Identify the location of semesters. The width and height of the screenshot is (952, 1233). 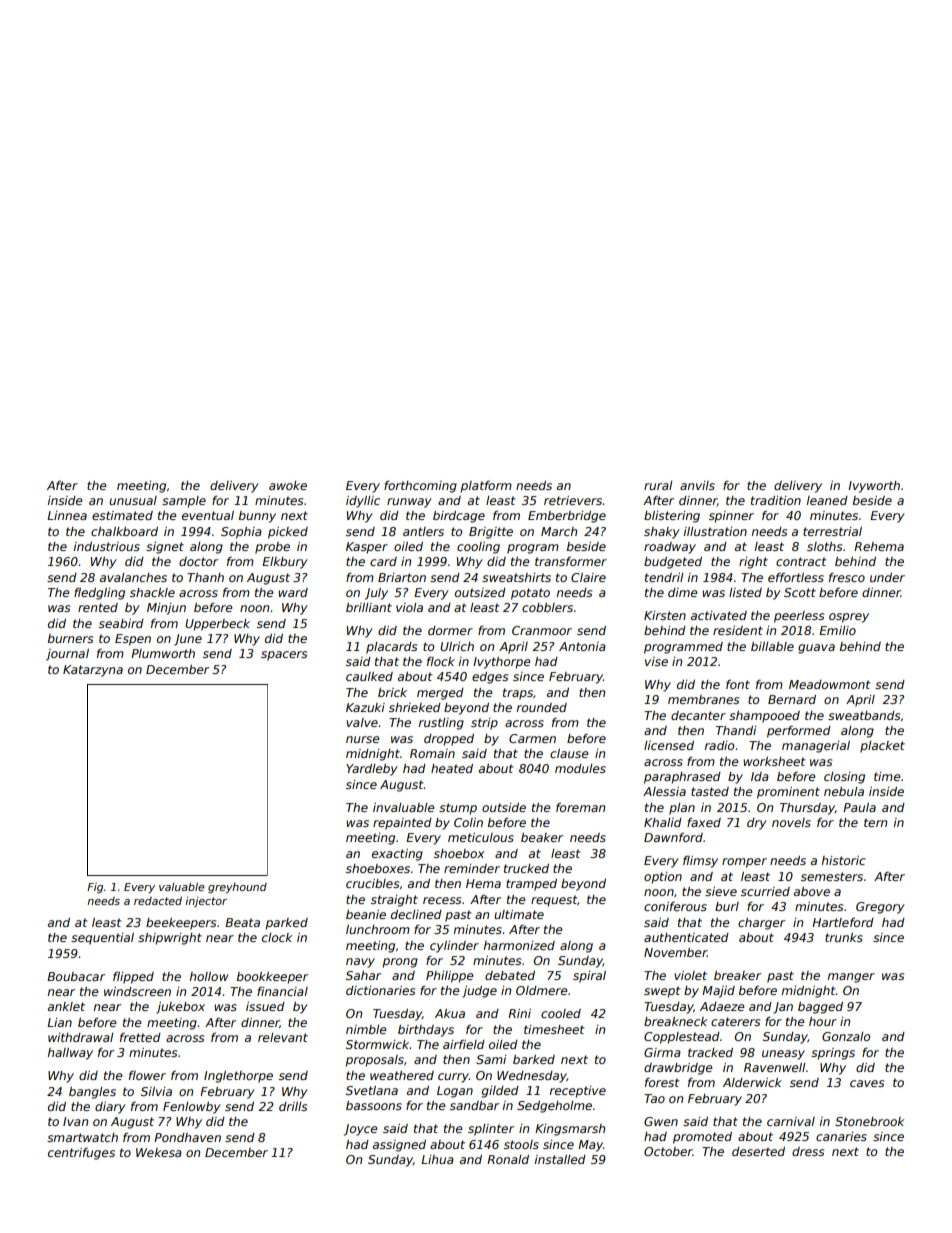
(832, 876).
